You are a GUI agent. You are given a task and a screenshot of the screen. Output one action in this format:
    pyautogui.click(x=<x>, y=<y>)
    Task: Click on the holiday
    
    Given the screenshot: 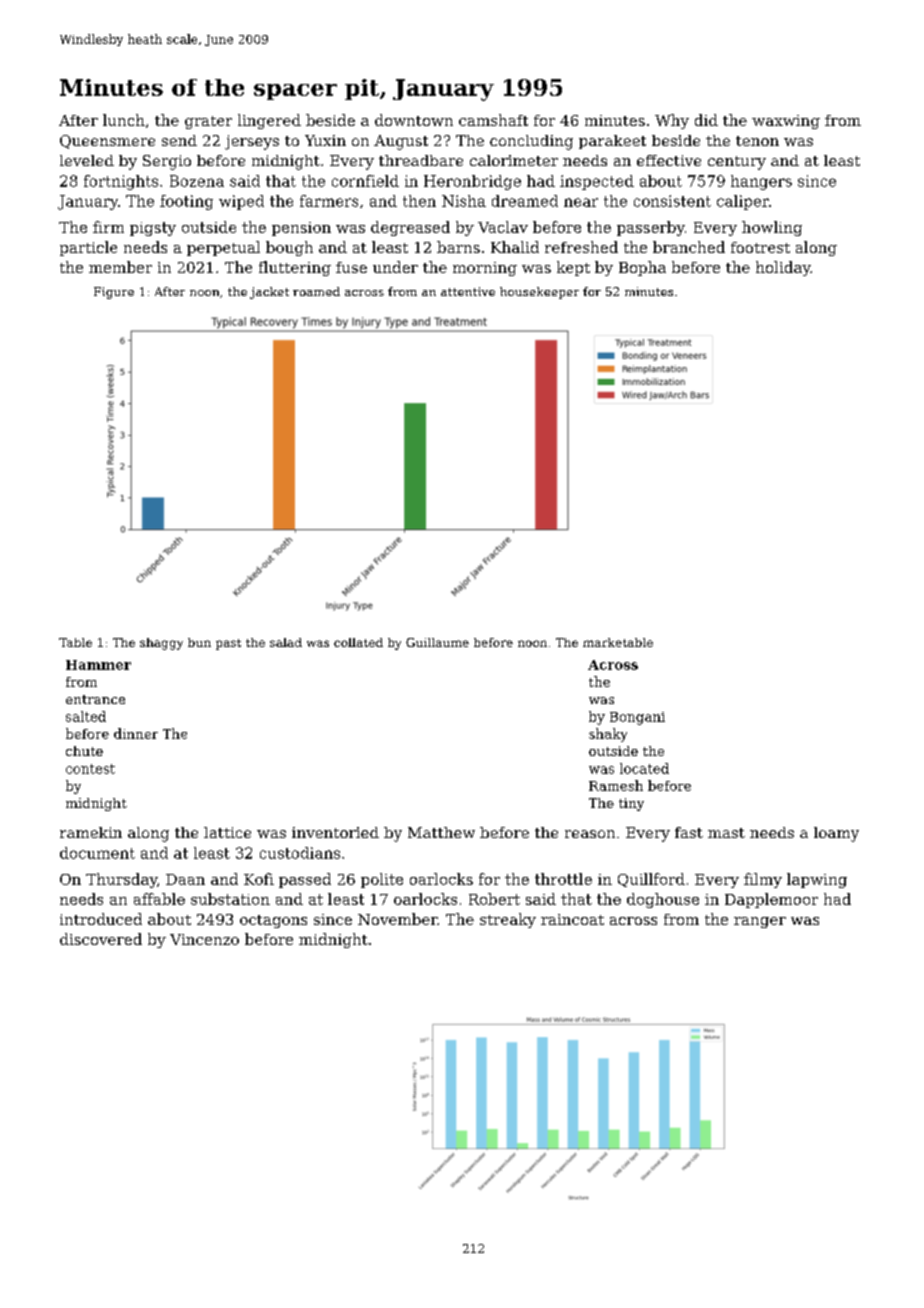 What is the action you would take?
    pyautogui.click(x=783, y=268)
